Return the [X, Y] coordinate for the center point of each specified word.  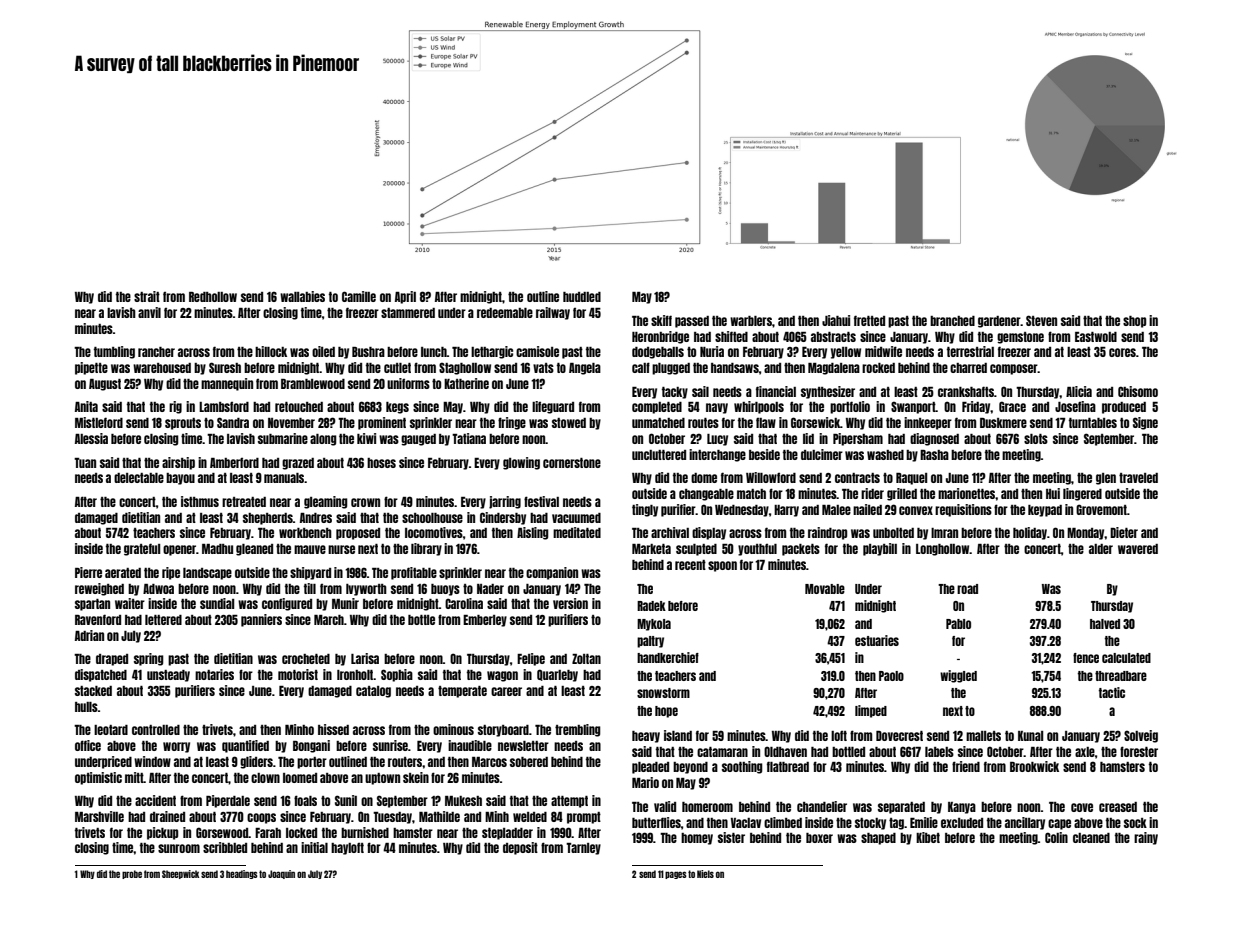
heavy [646, 737]
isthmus [200, 501]
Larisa [365, 658]
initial [314, 847]
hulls [86, 707]
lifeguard [553, 407]
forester [1139, 751]
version [570, 603]
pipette [91, 368]
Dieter [1124, 532]
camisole [537, 351]
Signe [1145, 423]
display [709, 533]
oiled [323, 351]
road [967, 589]
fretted [869, 320]
